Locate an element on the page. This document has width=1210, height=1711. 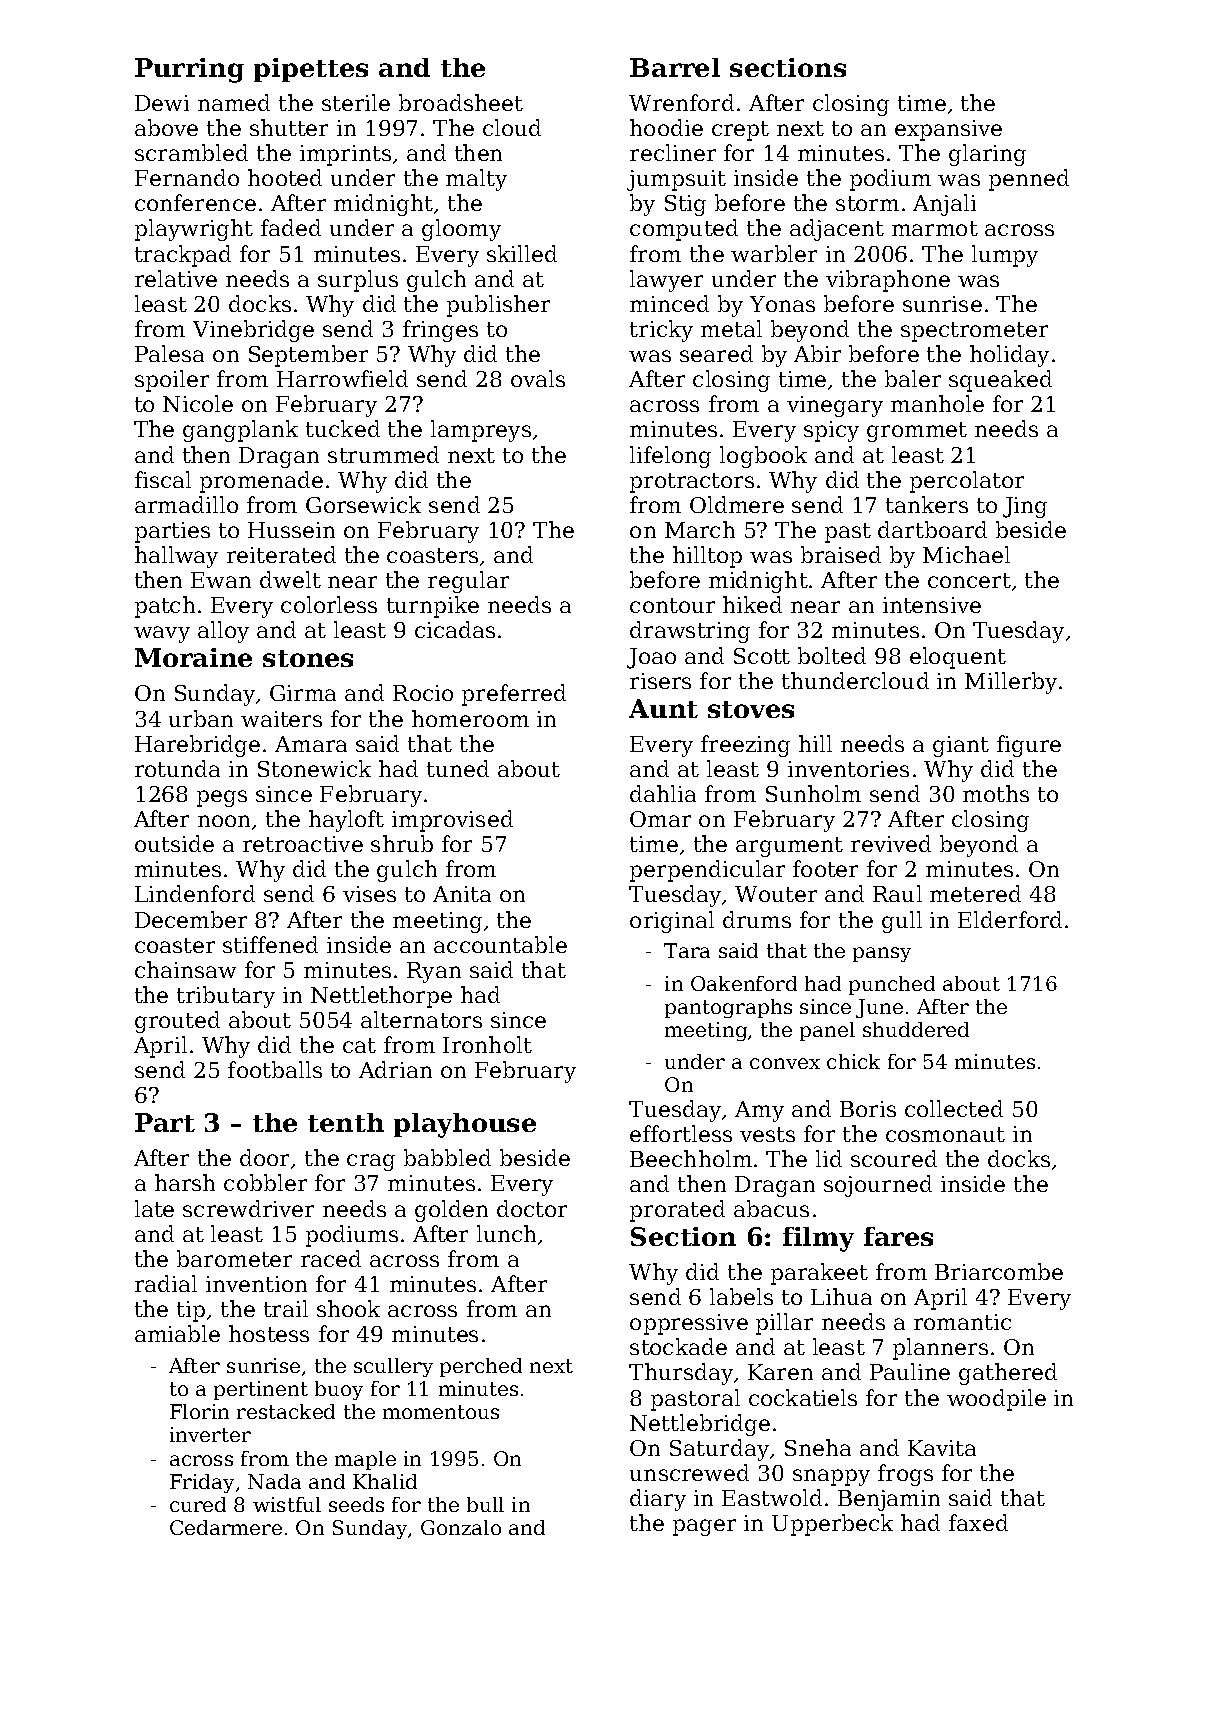
Barrel is located at coordinates (675, 67).
